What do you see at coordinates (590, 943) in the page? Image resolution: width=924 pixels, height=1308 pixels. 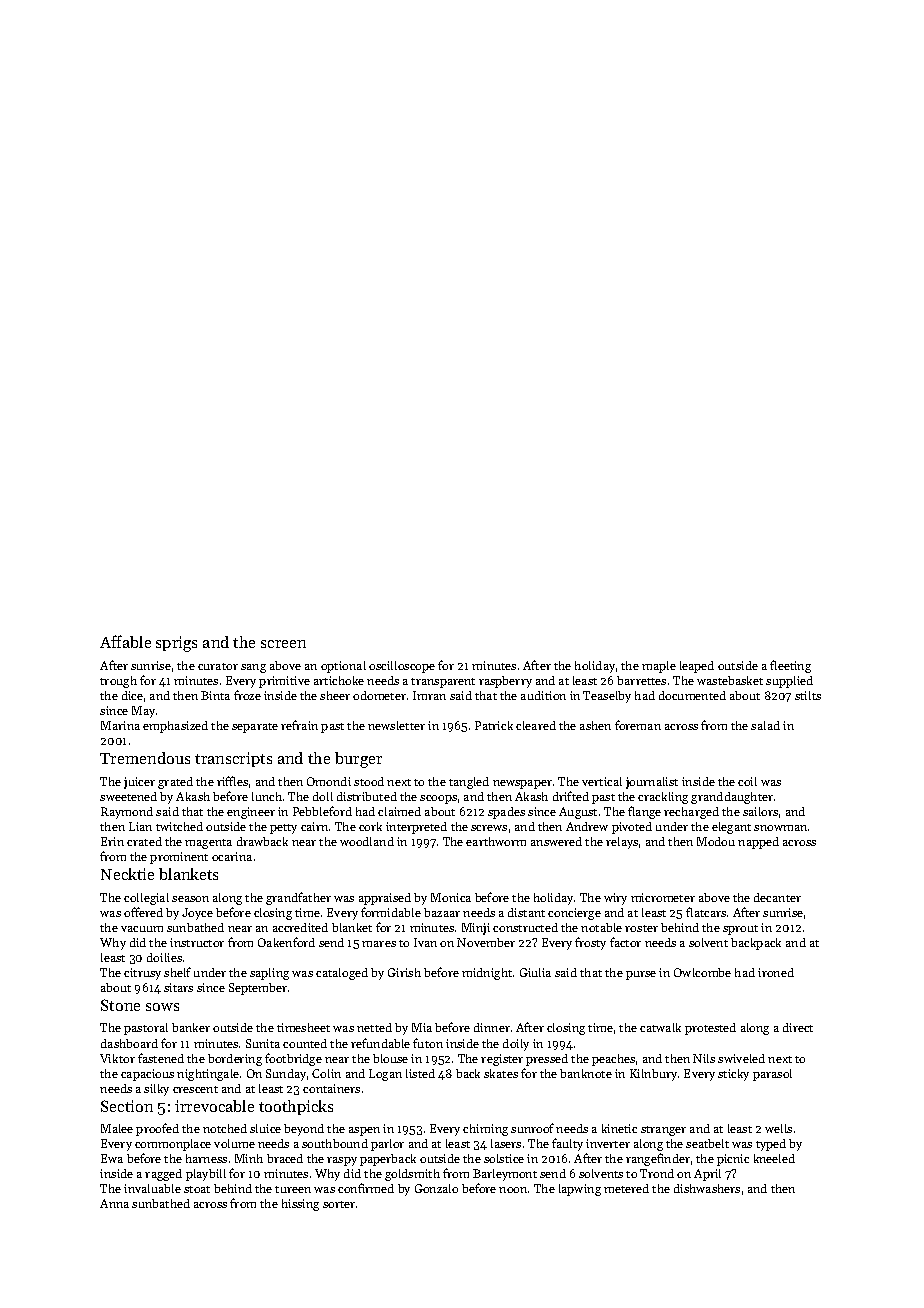 I see `frosty` at bounding box center [590, 943].
